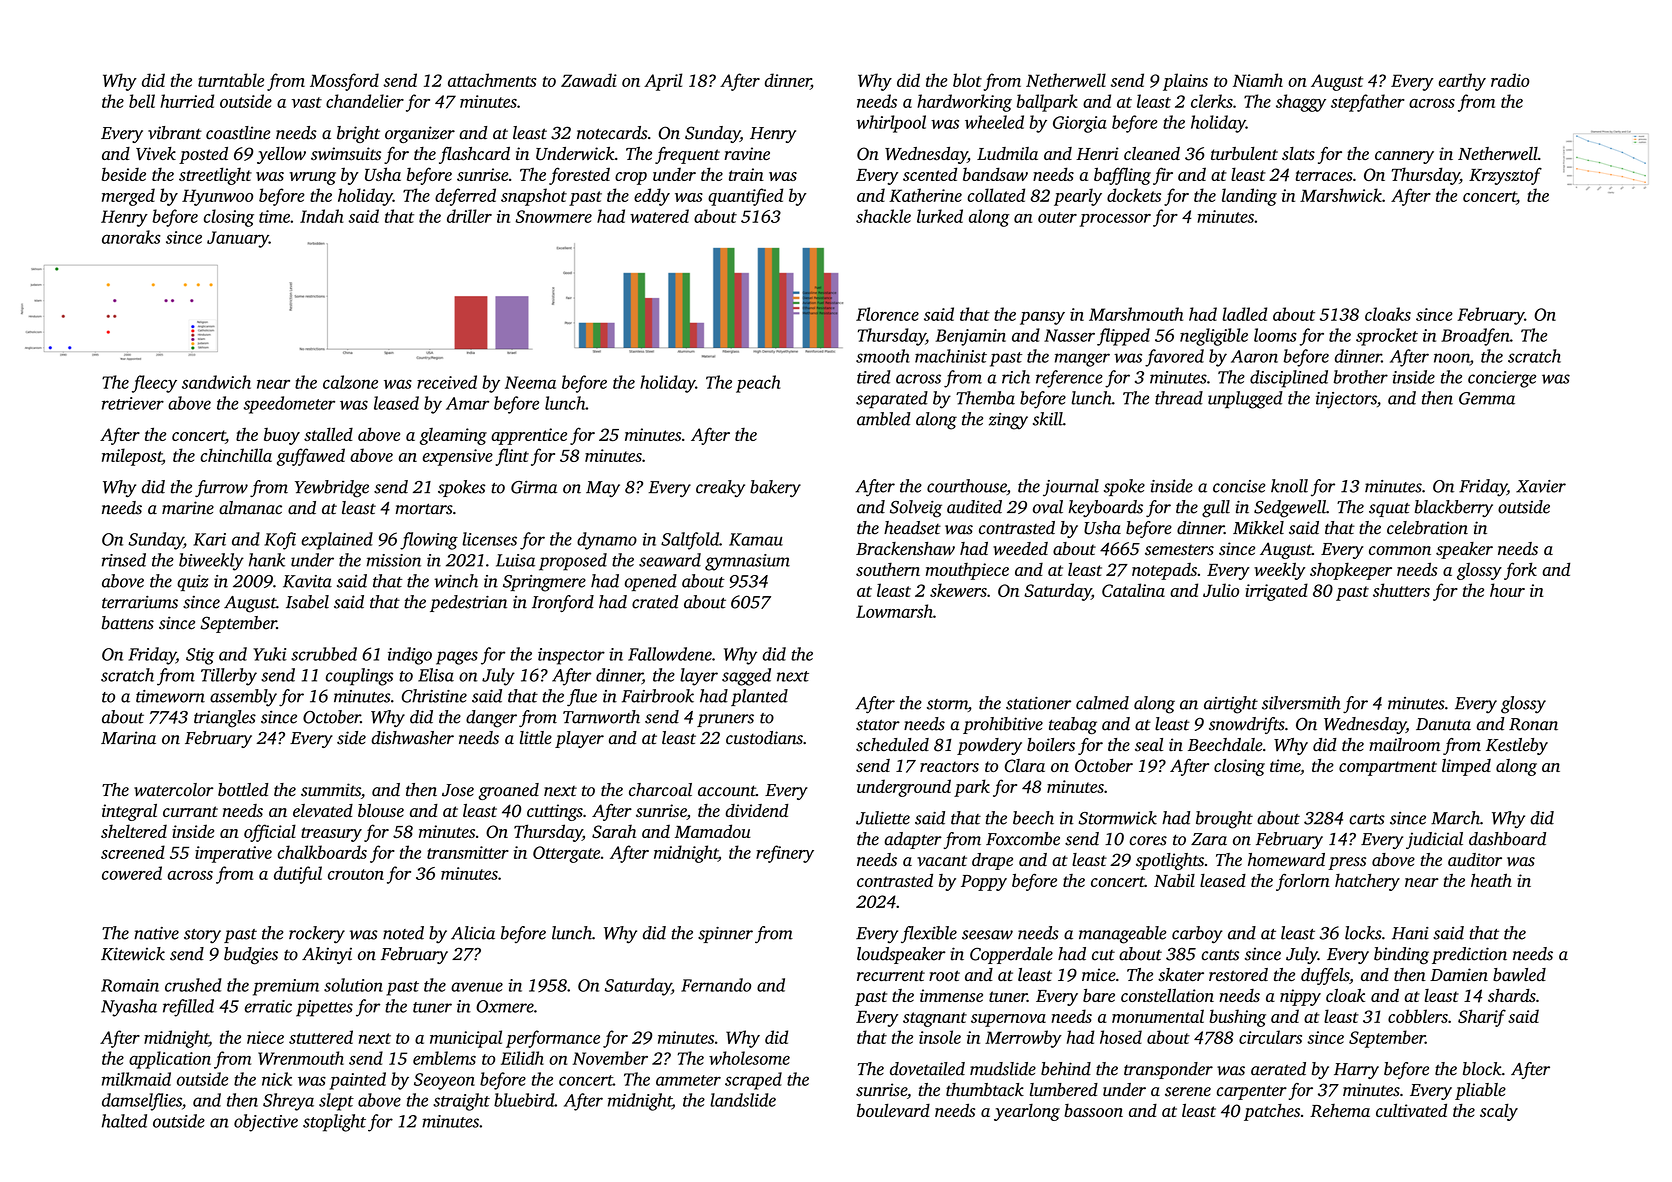 The height and width of the page is (1182, 1672). Describe the element at coordinates (134, 831) in the page. I see `sheltered` at that location.
